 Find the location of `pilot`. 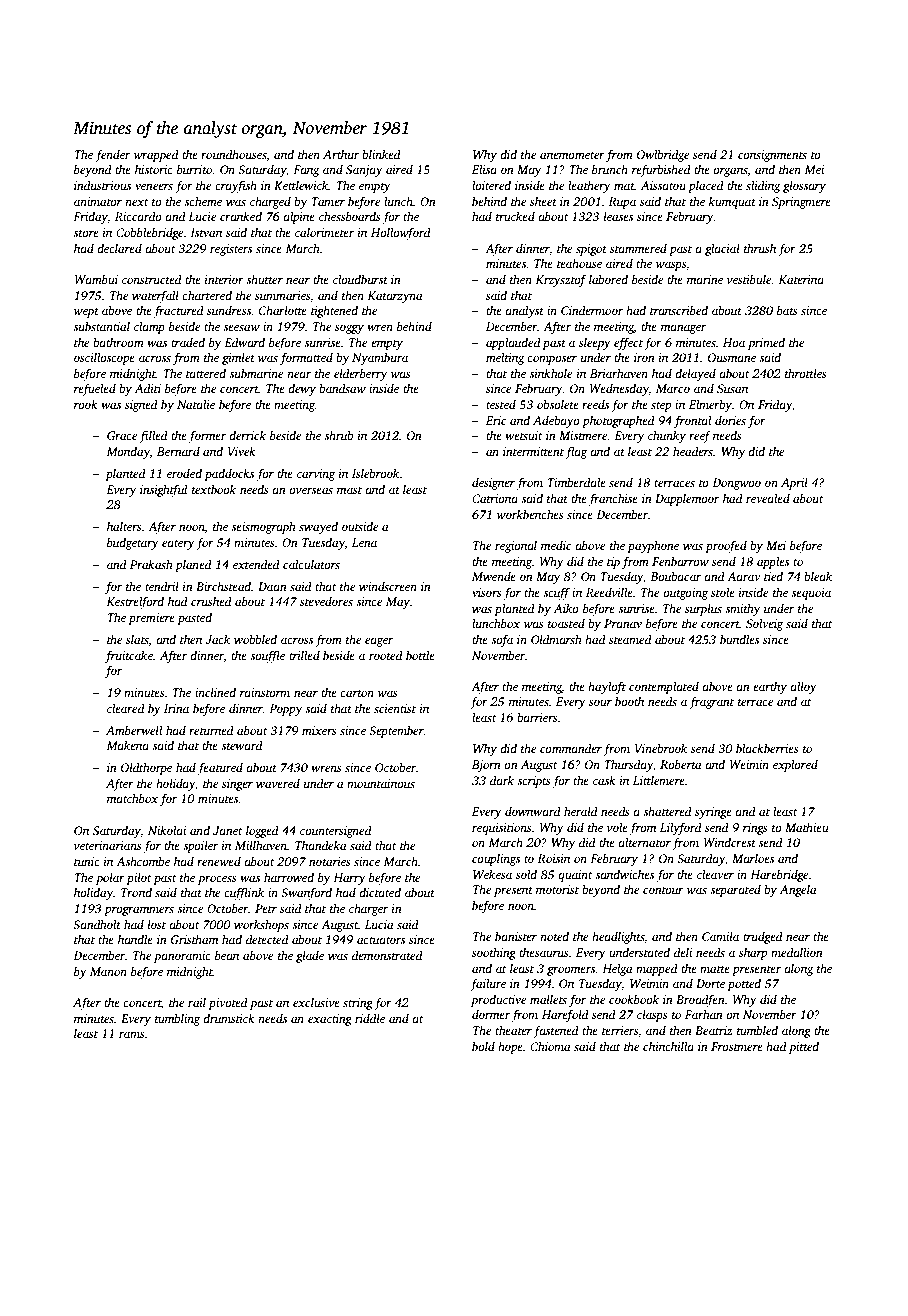

pilot is located at coordinates (139, 878).
